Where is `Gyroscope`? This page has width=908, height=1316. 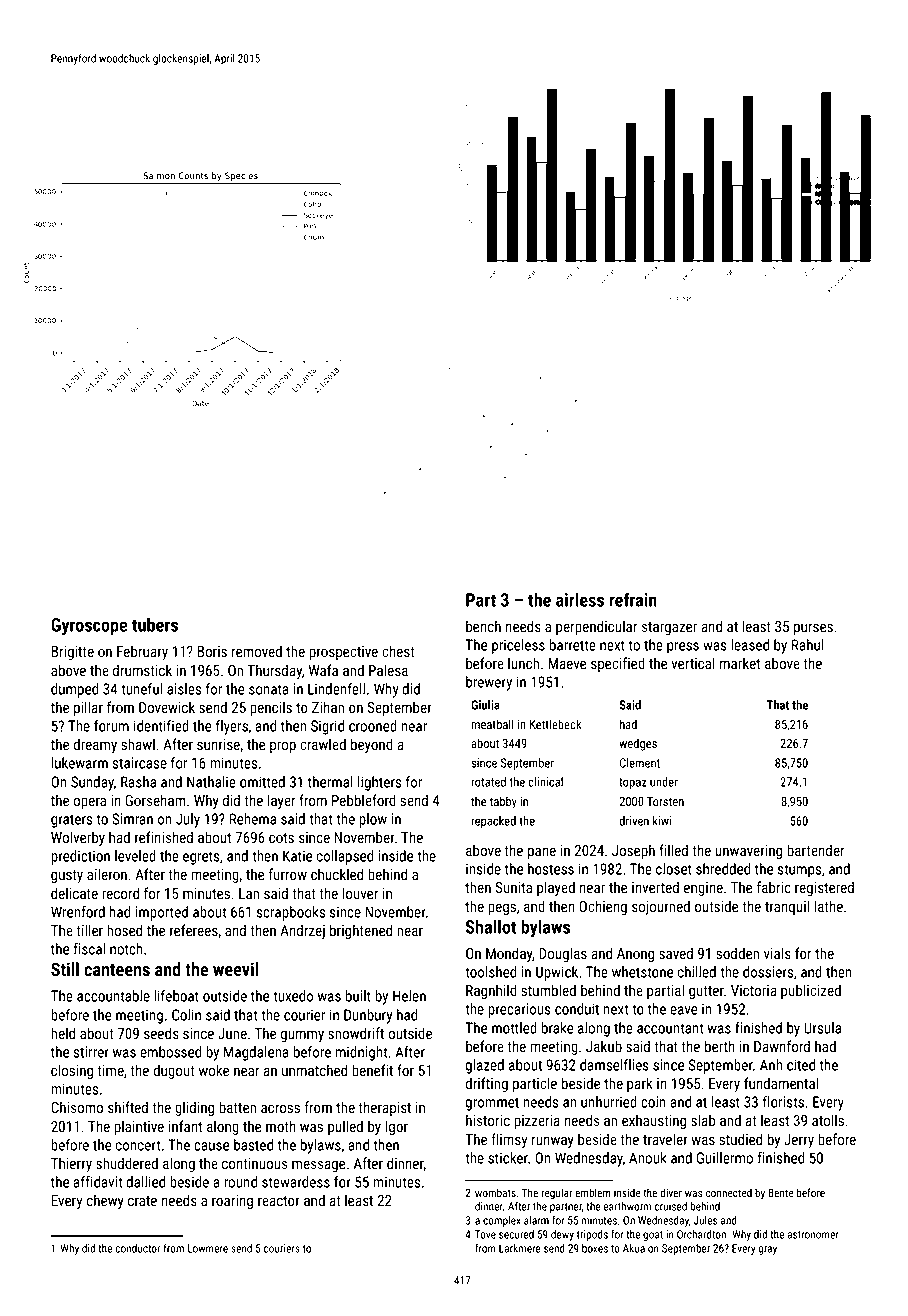
Gyroscope is located at coordinates (89, 627).
